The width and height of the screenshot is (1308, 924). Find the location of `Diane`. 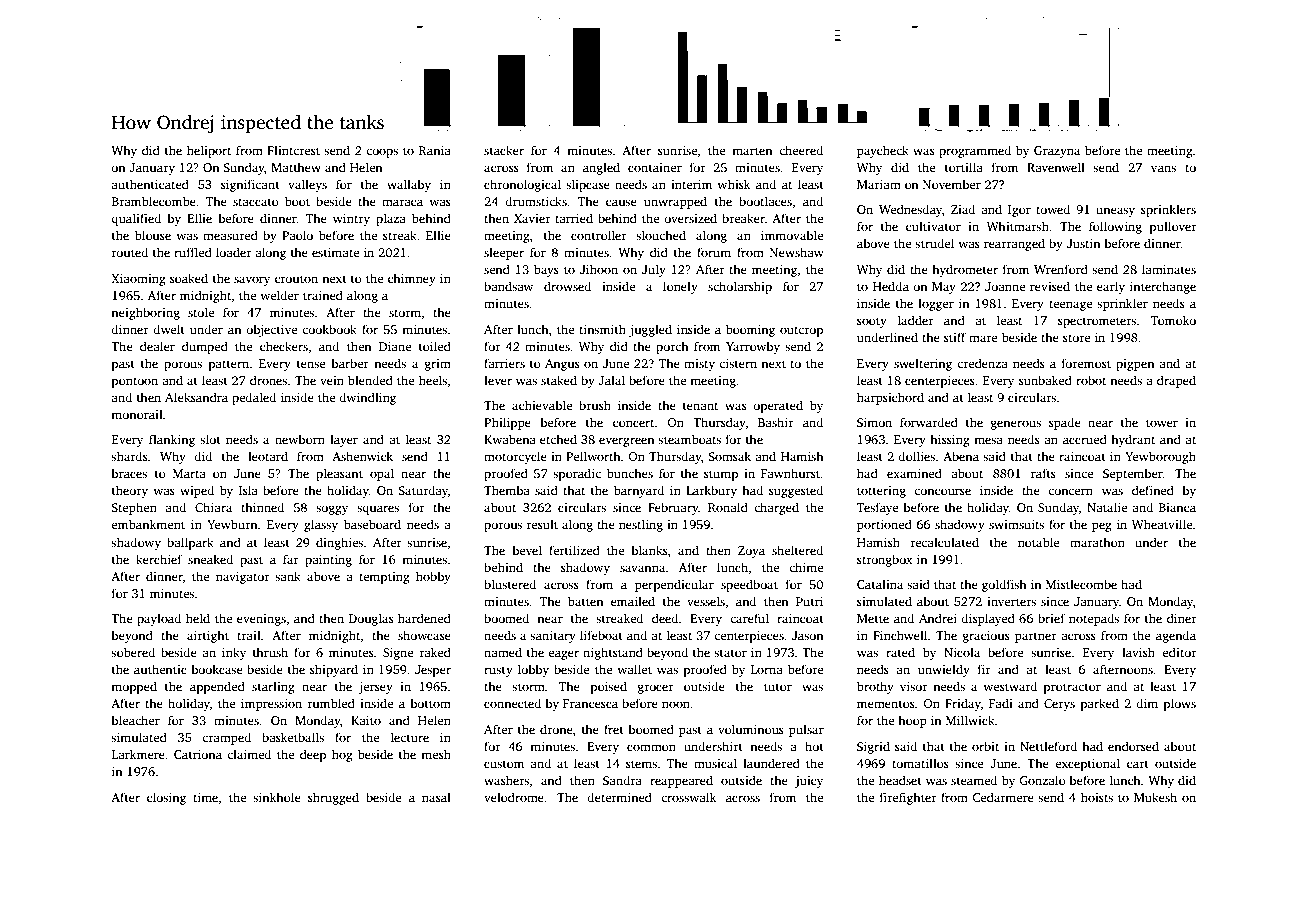

Diane is located at coordinates (395, 346).
